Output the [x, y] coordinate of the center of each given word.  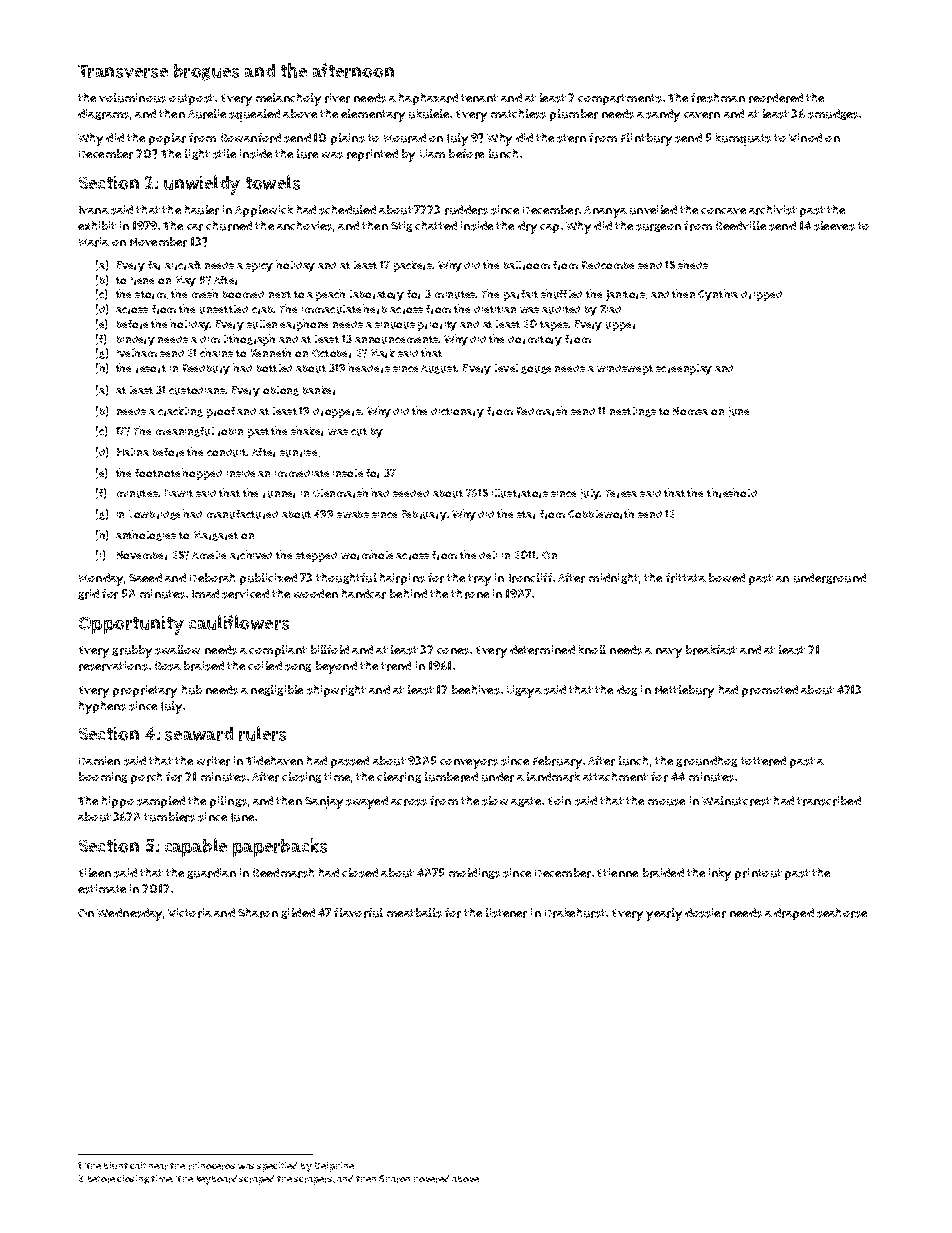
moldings [474, 873]
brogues [206, 72]
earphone [304, 325]
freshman [718, 98]
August [439, 369]
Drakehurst [575, 913]
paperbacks [280, 847]
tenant [479, 98]
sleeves [834, 226]
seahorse [842, 913]
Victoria [190, 913]
